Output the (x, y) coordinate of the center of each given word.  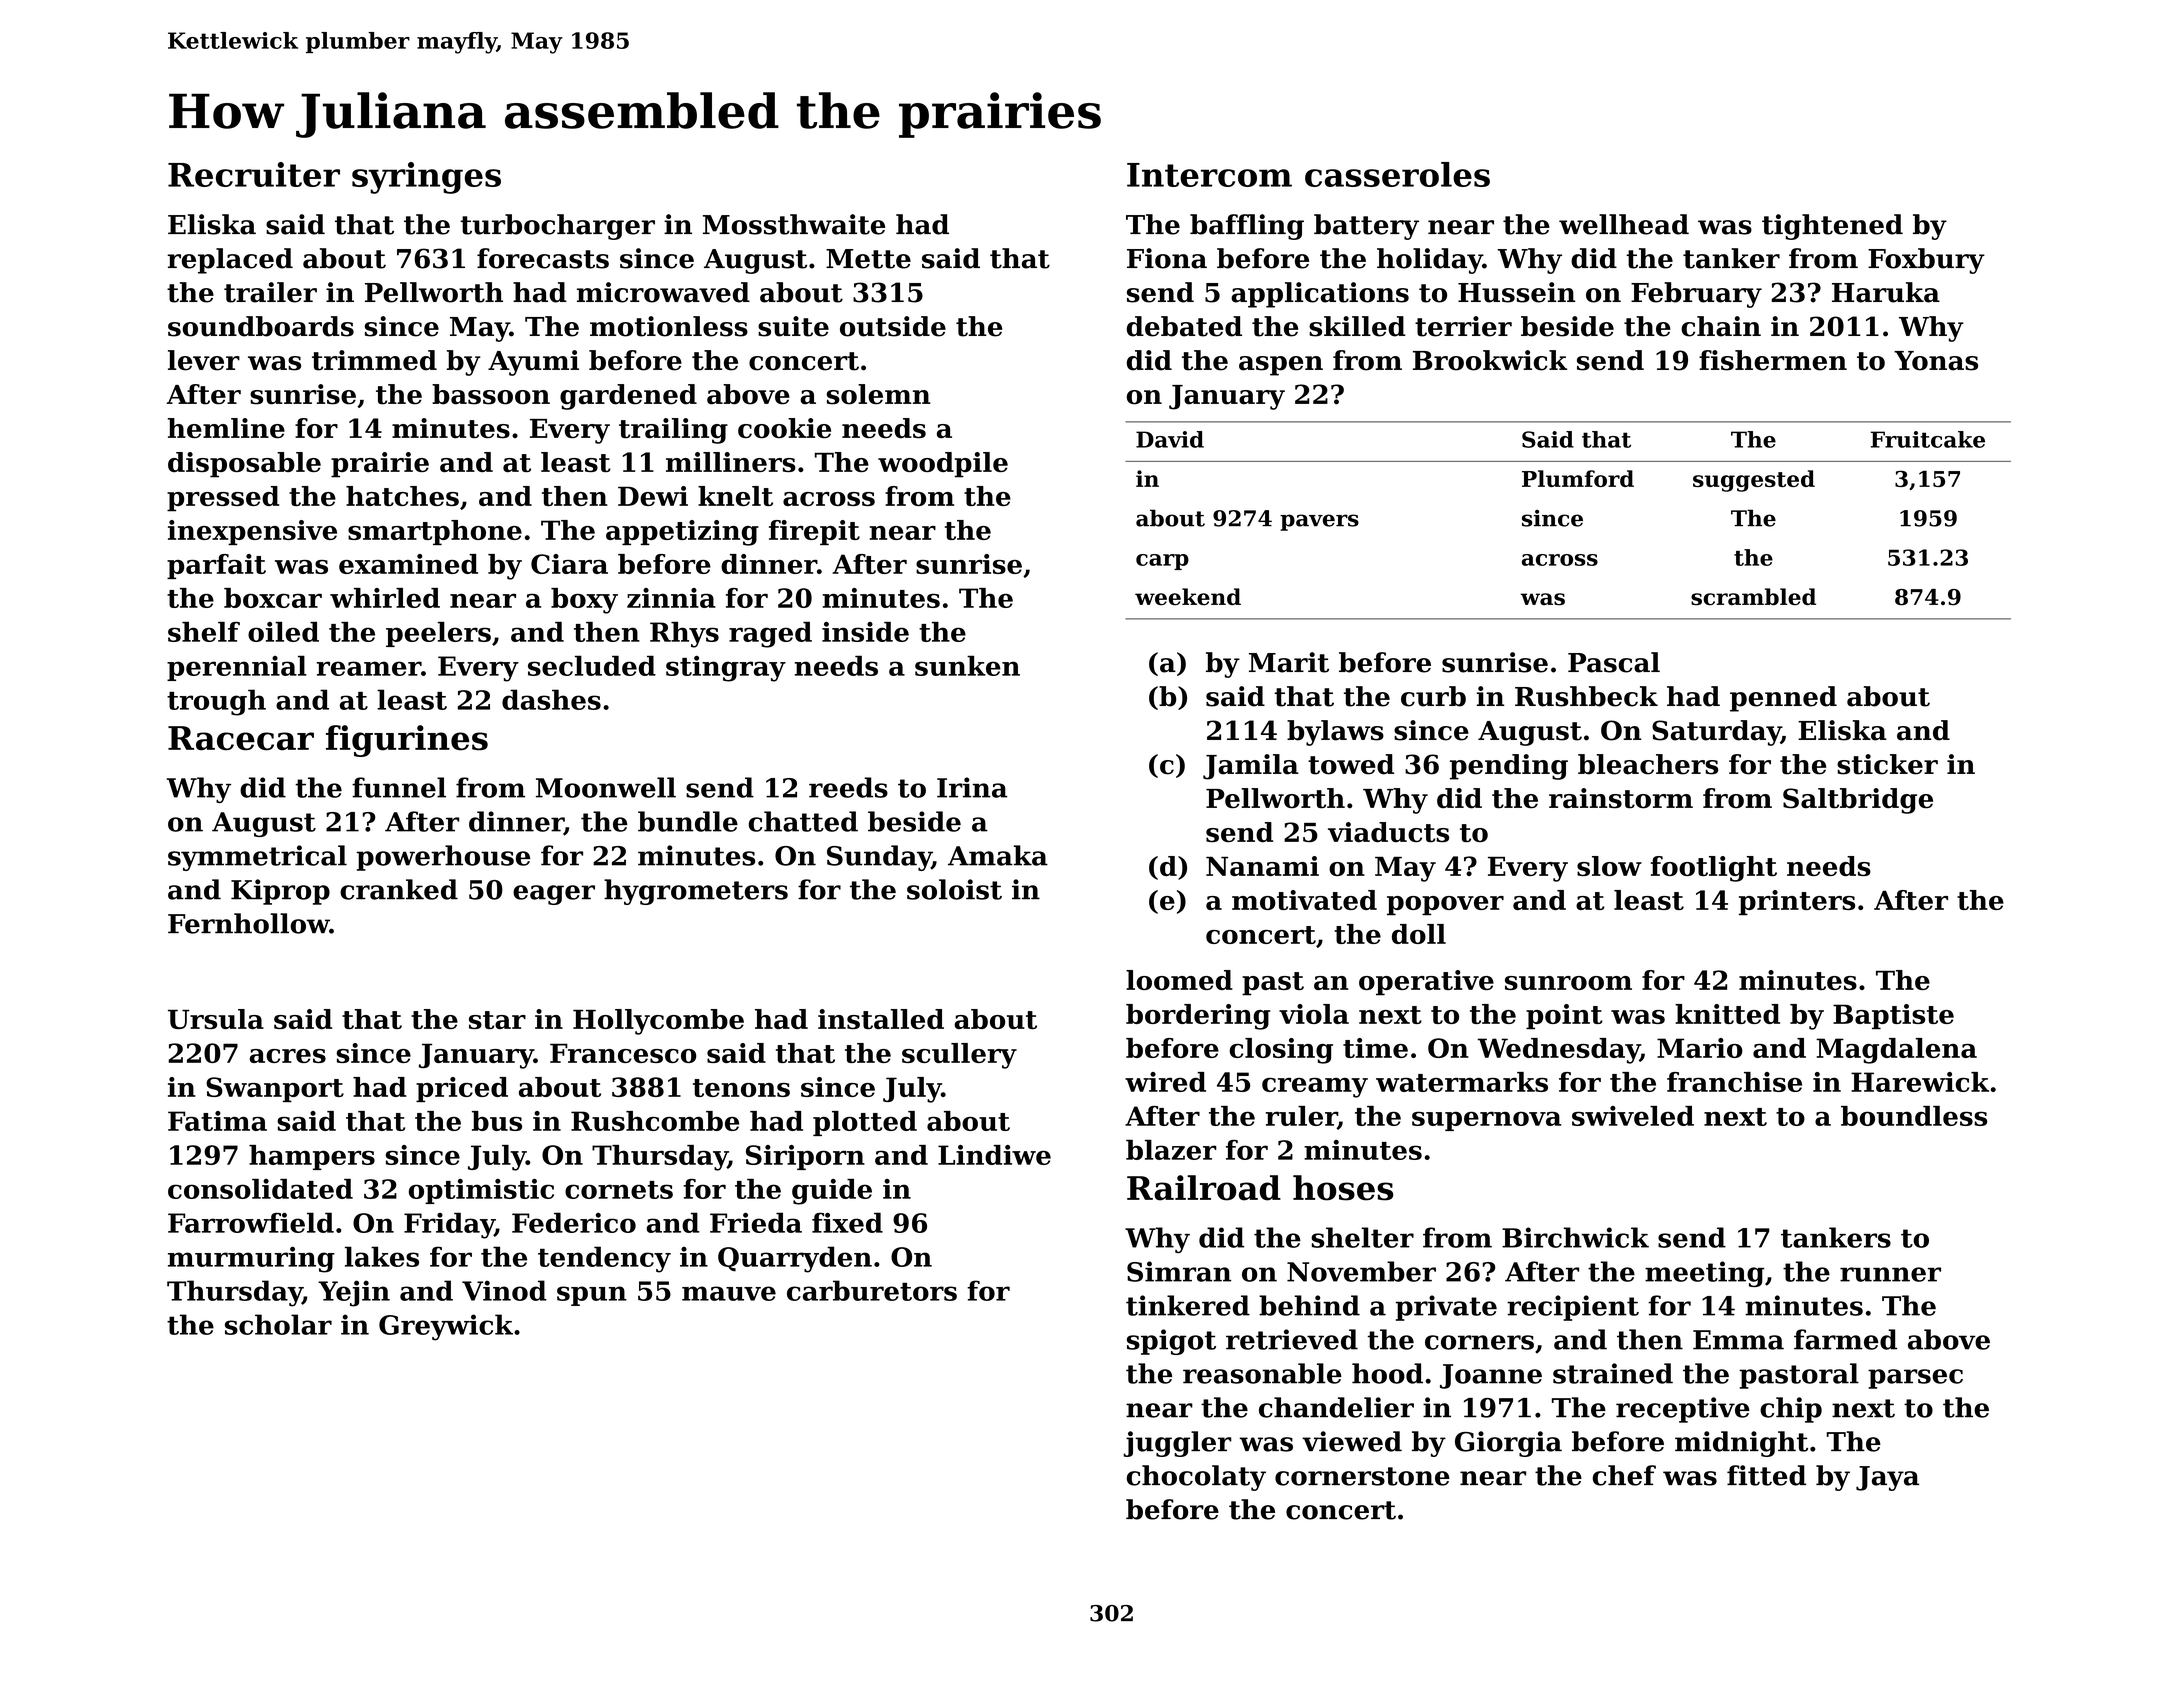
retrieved (1292, 1339)
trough (216, 702)
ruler (1301, 1117)
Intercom (1209, 175)
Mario (1700, 1048)
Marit (1289, 662)
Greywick (446, 1327)
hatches (402, 496)
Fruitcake (1928, 439)
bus (497, 1121)
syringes (426, 178)
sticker (1887, 764)
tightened (1832, 227)
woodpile (943, 465)
